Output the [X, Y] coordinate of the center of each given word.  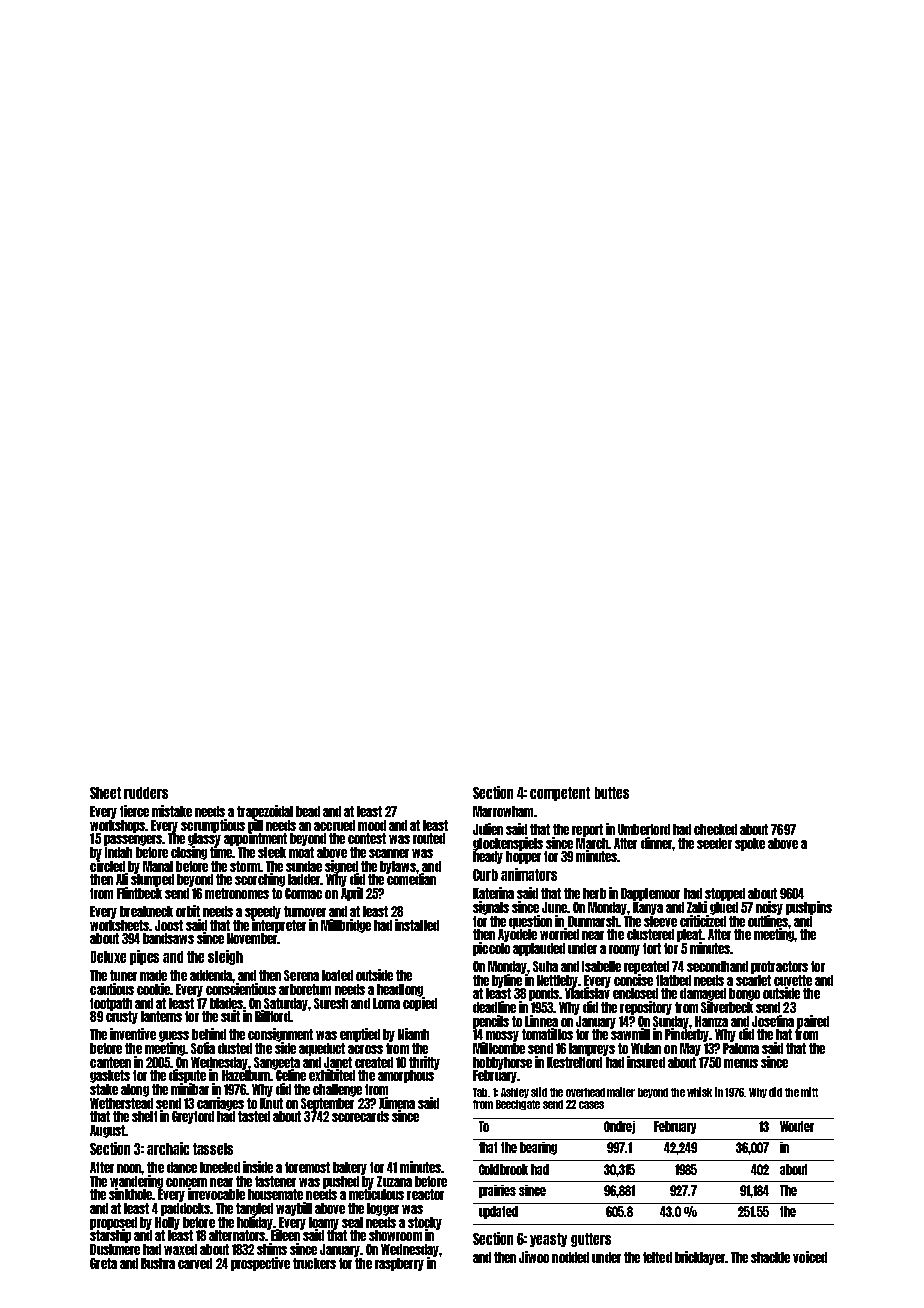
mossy [502, 1036]
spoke [750, 844]
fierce [134, 811]
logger [383, 1209]
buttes [612, 793]
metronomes [237, 893]
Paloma [741, 1048]
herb [594, 893]
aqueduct [322, 1049]
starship [110, 1236]
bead [308, 811]
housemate [275, 1194]
